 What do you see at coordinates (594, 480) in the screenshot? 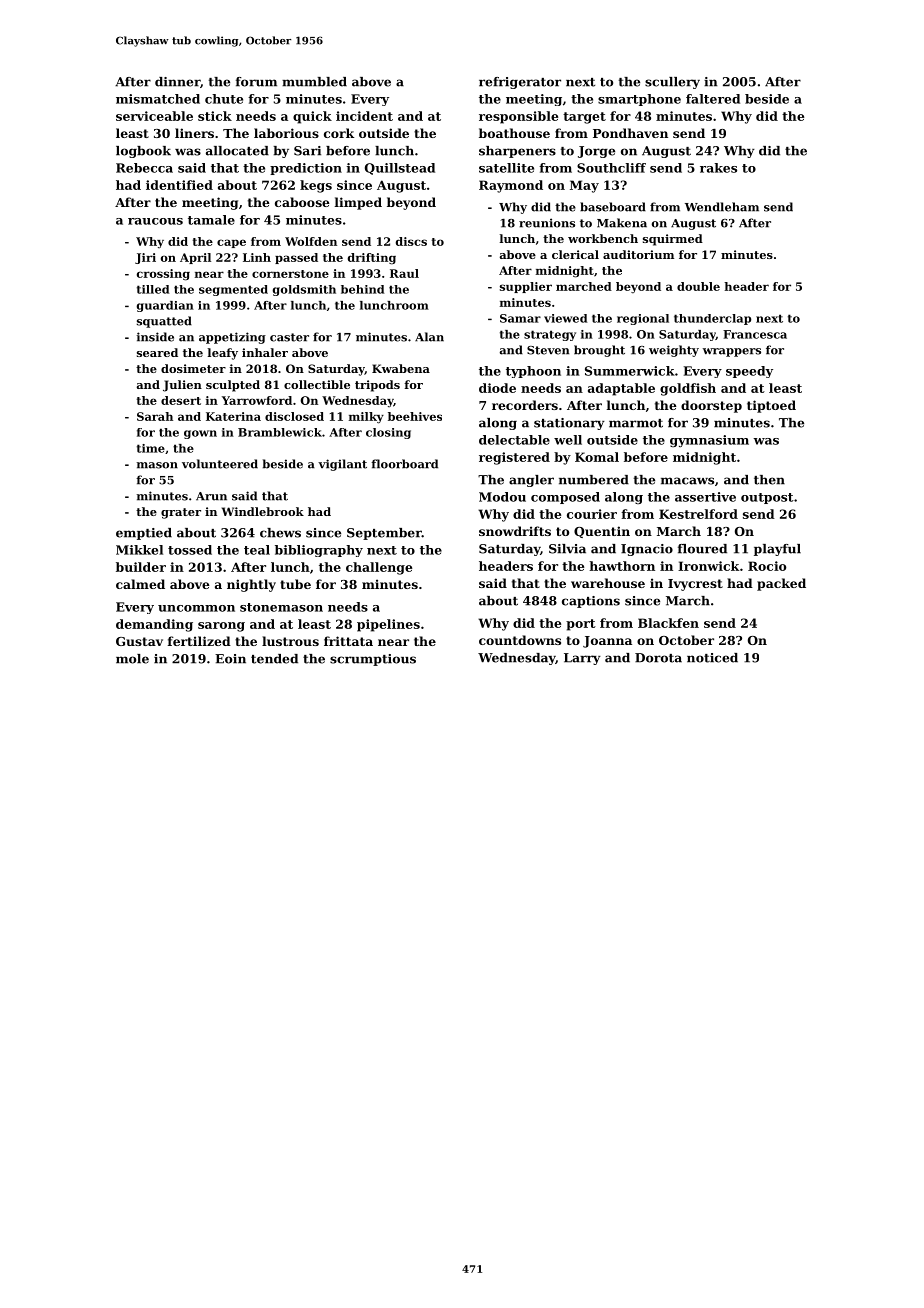
I see `numbered` at bounding box center [594, 480].
